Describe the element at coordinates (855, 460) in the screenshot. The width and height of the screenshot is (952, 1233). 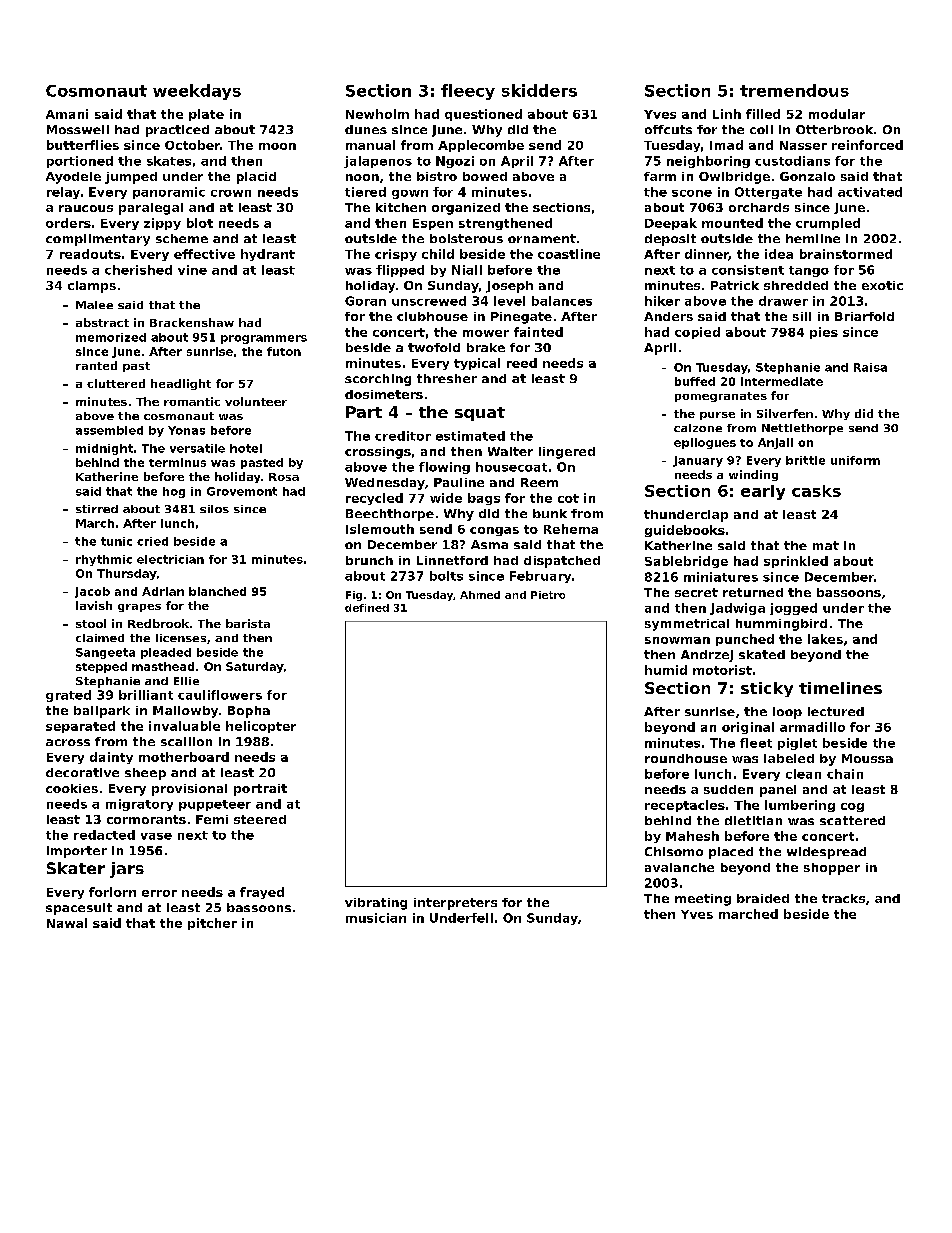
I see `uniform` at that location.
